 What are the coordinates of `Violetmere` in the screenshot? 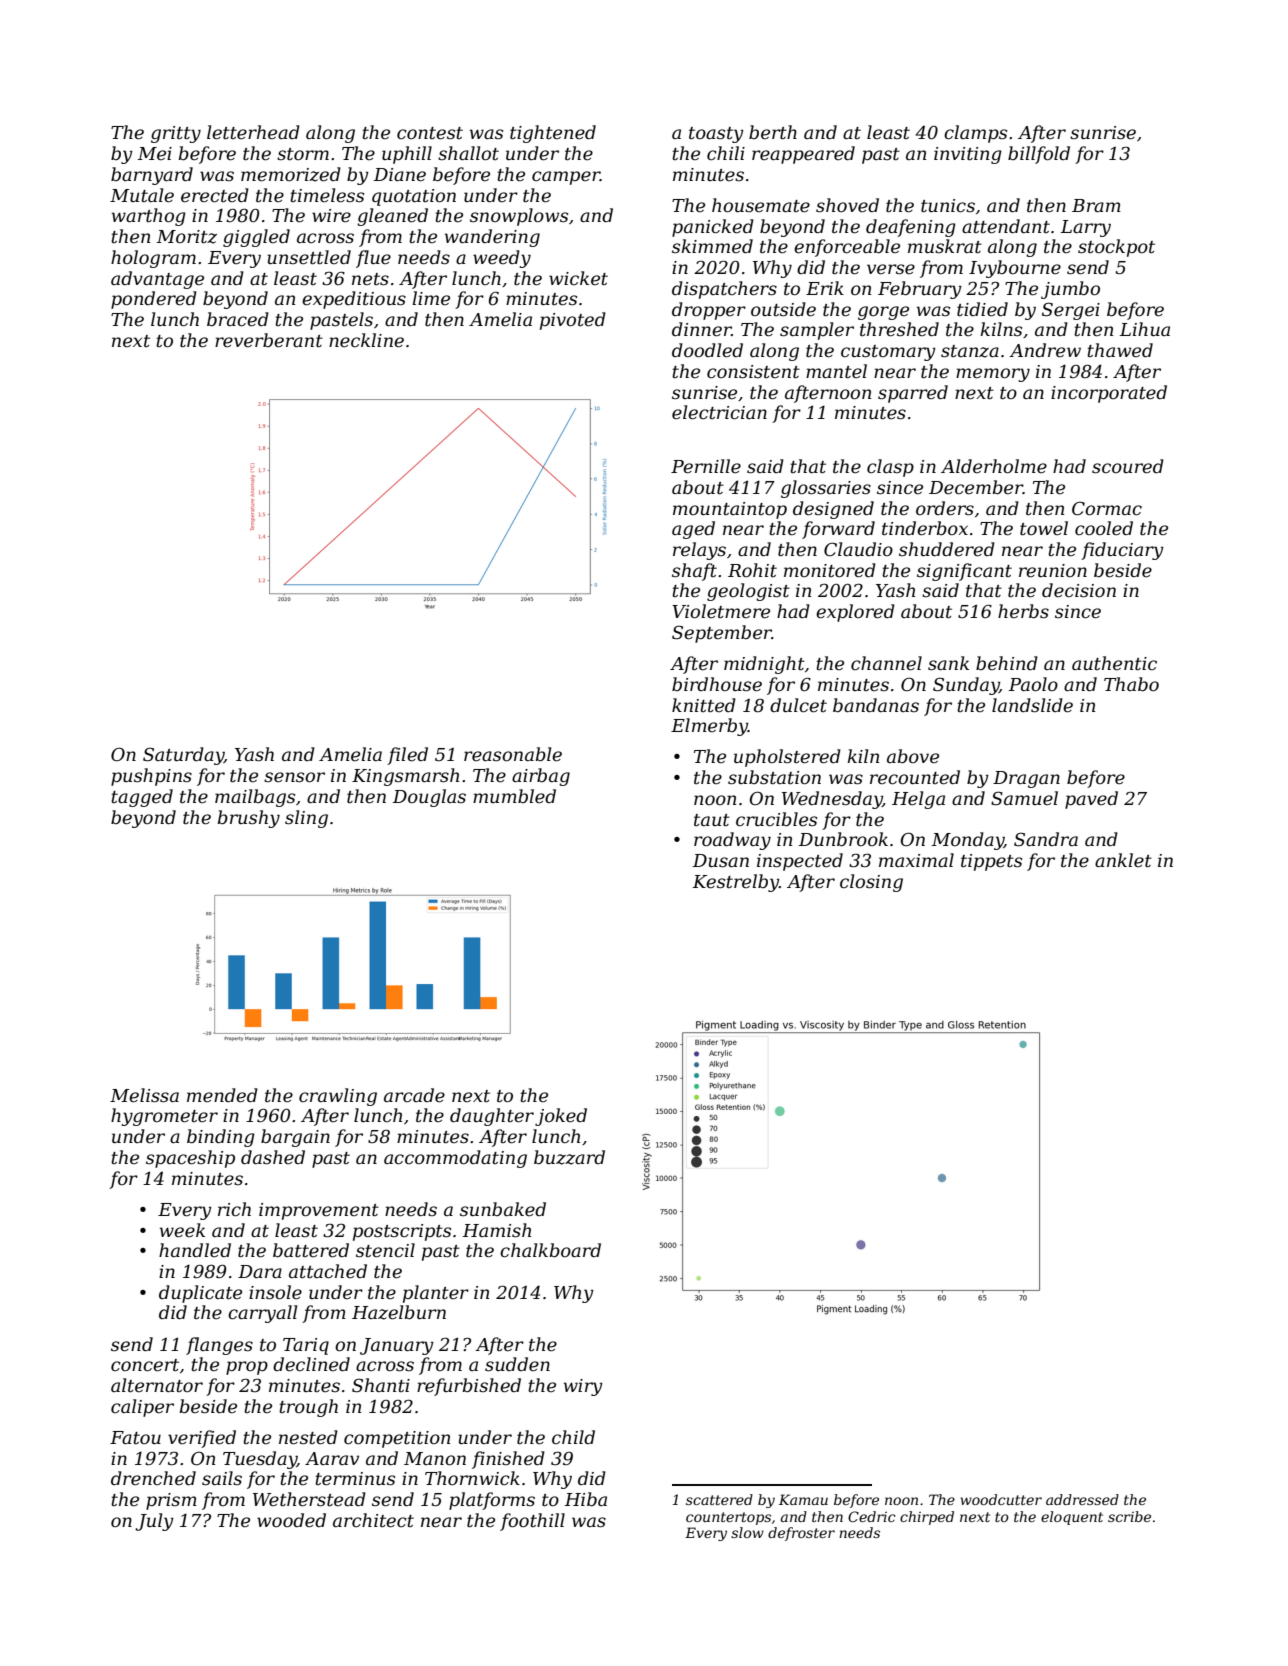 It's located at (721, 611).
